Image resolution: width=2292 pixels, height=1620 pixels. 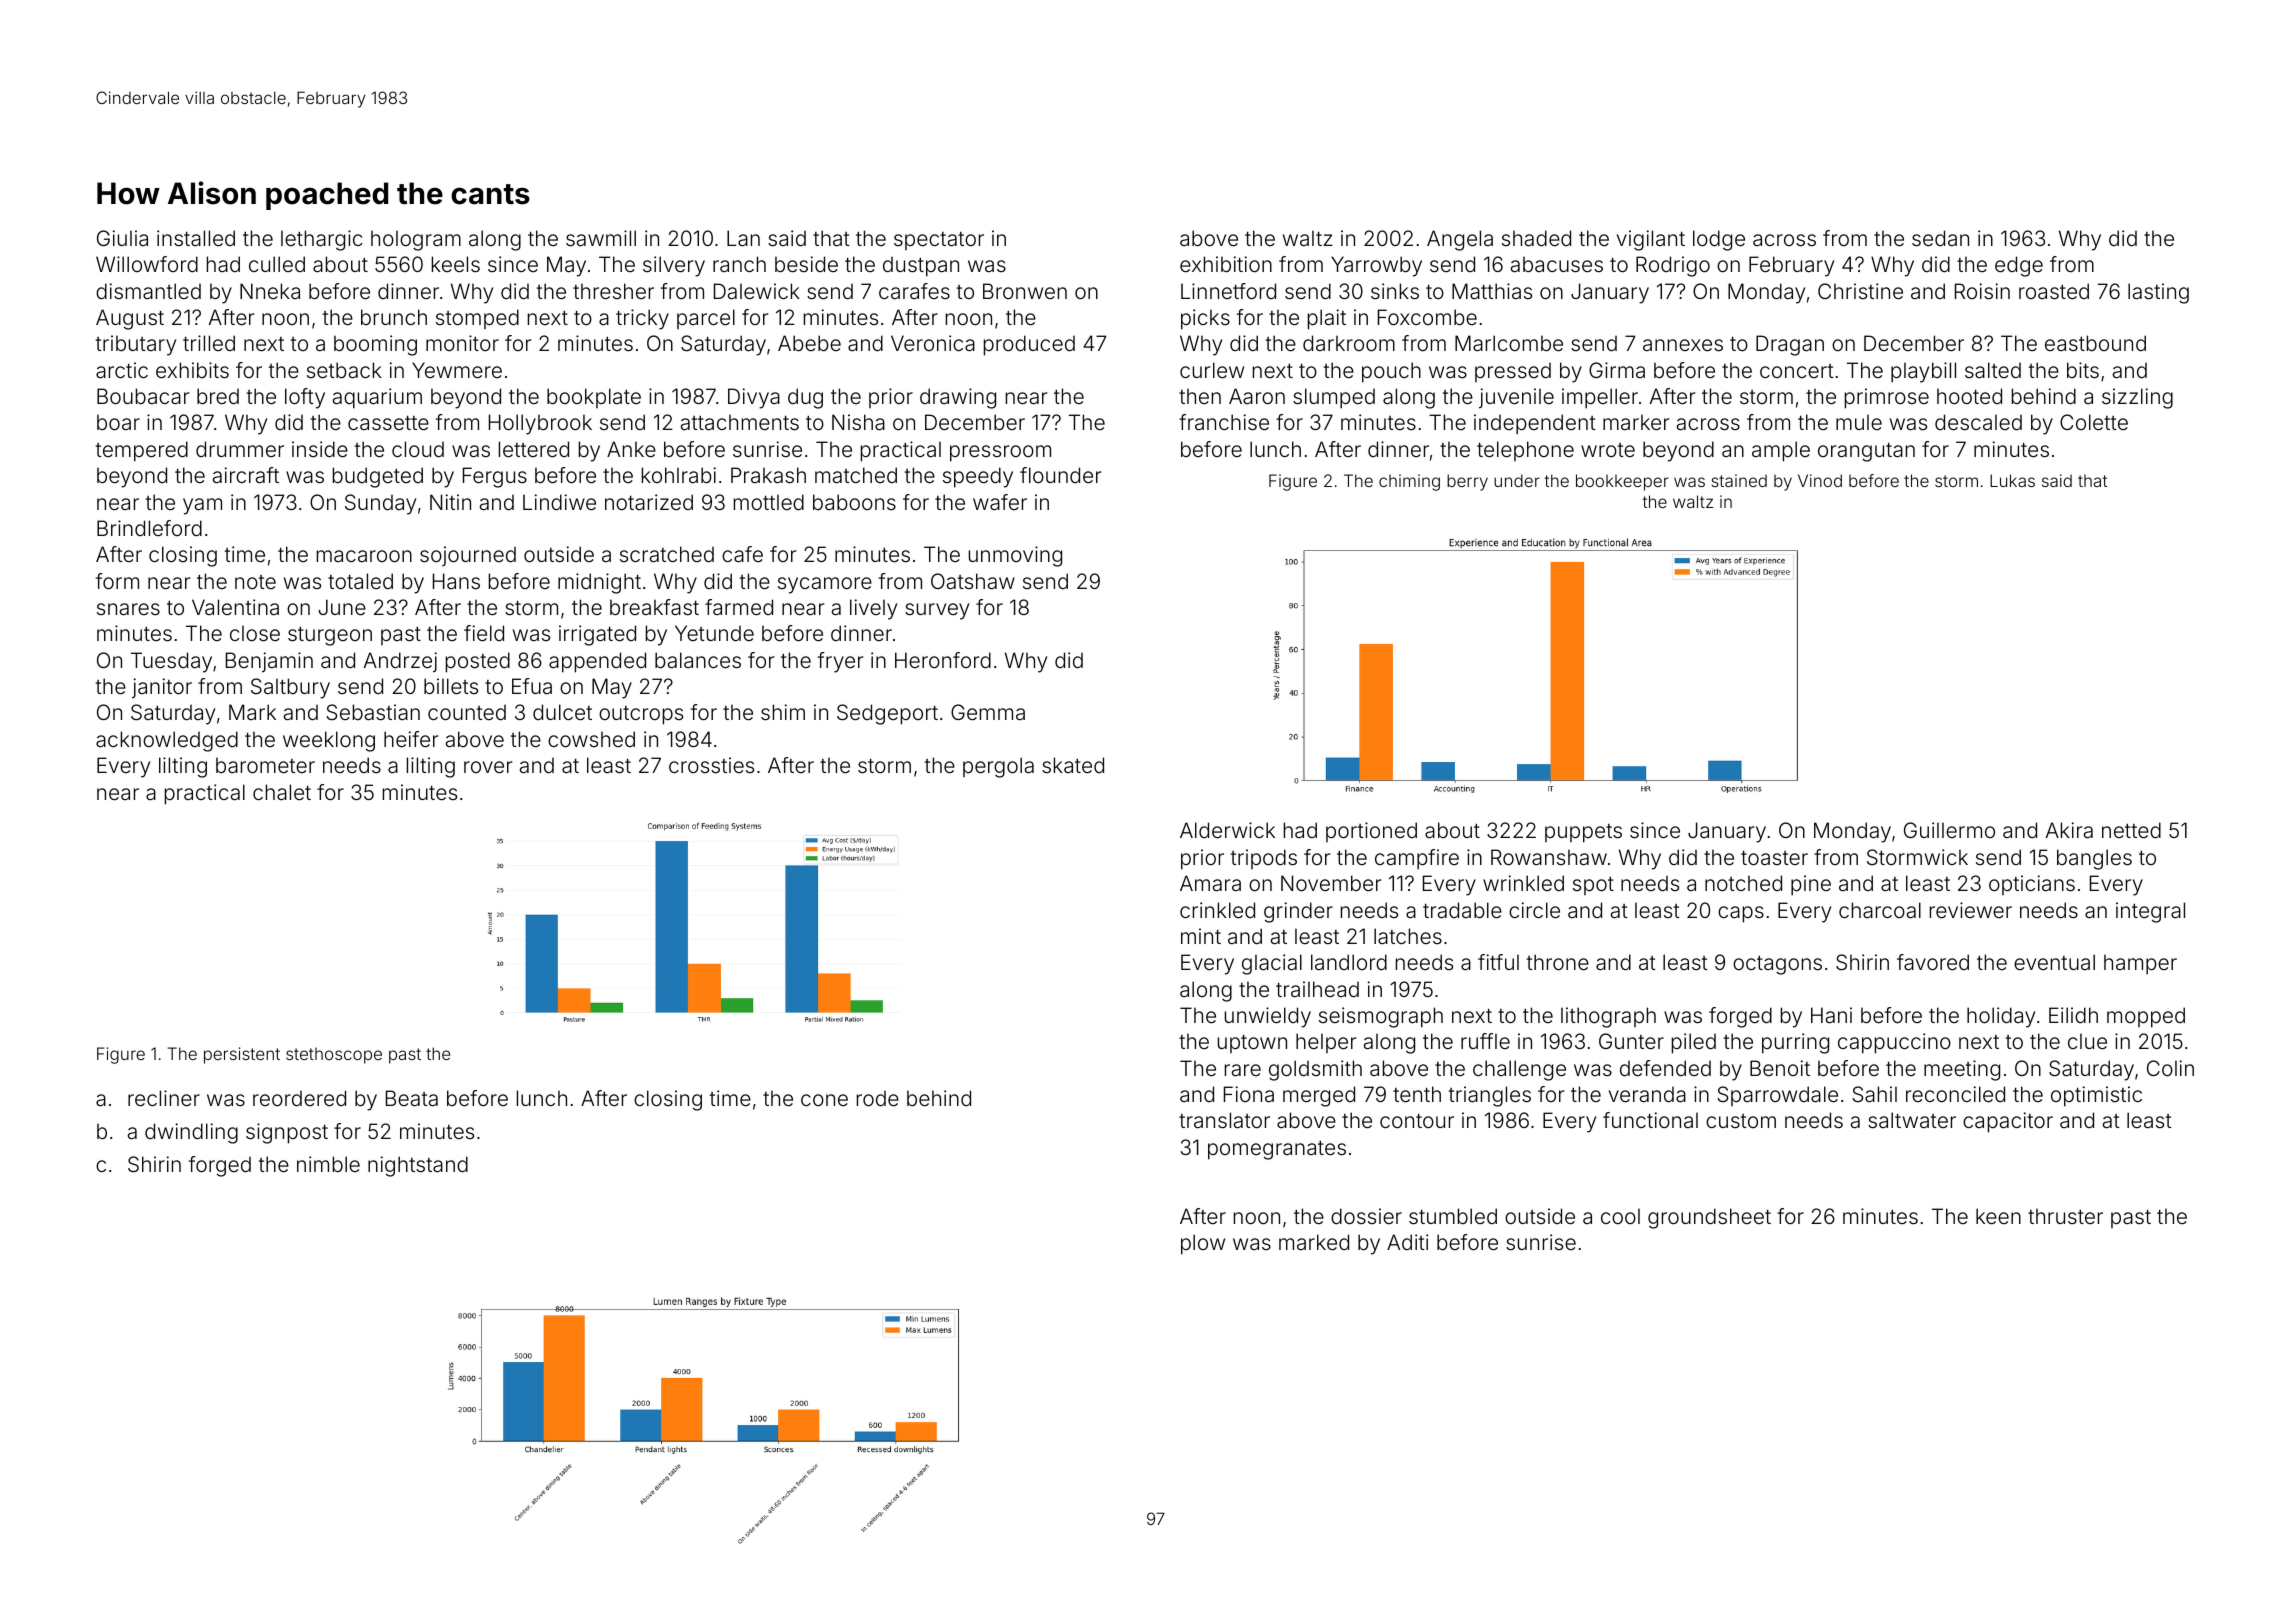 I want to click on speedy, so click(x=978, y=477).
